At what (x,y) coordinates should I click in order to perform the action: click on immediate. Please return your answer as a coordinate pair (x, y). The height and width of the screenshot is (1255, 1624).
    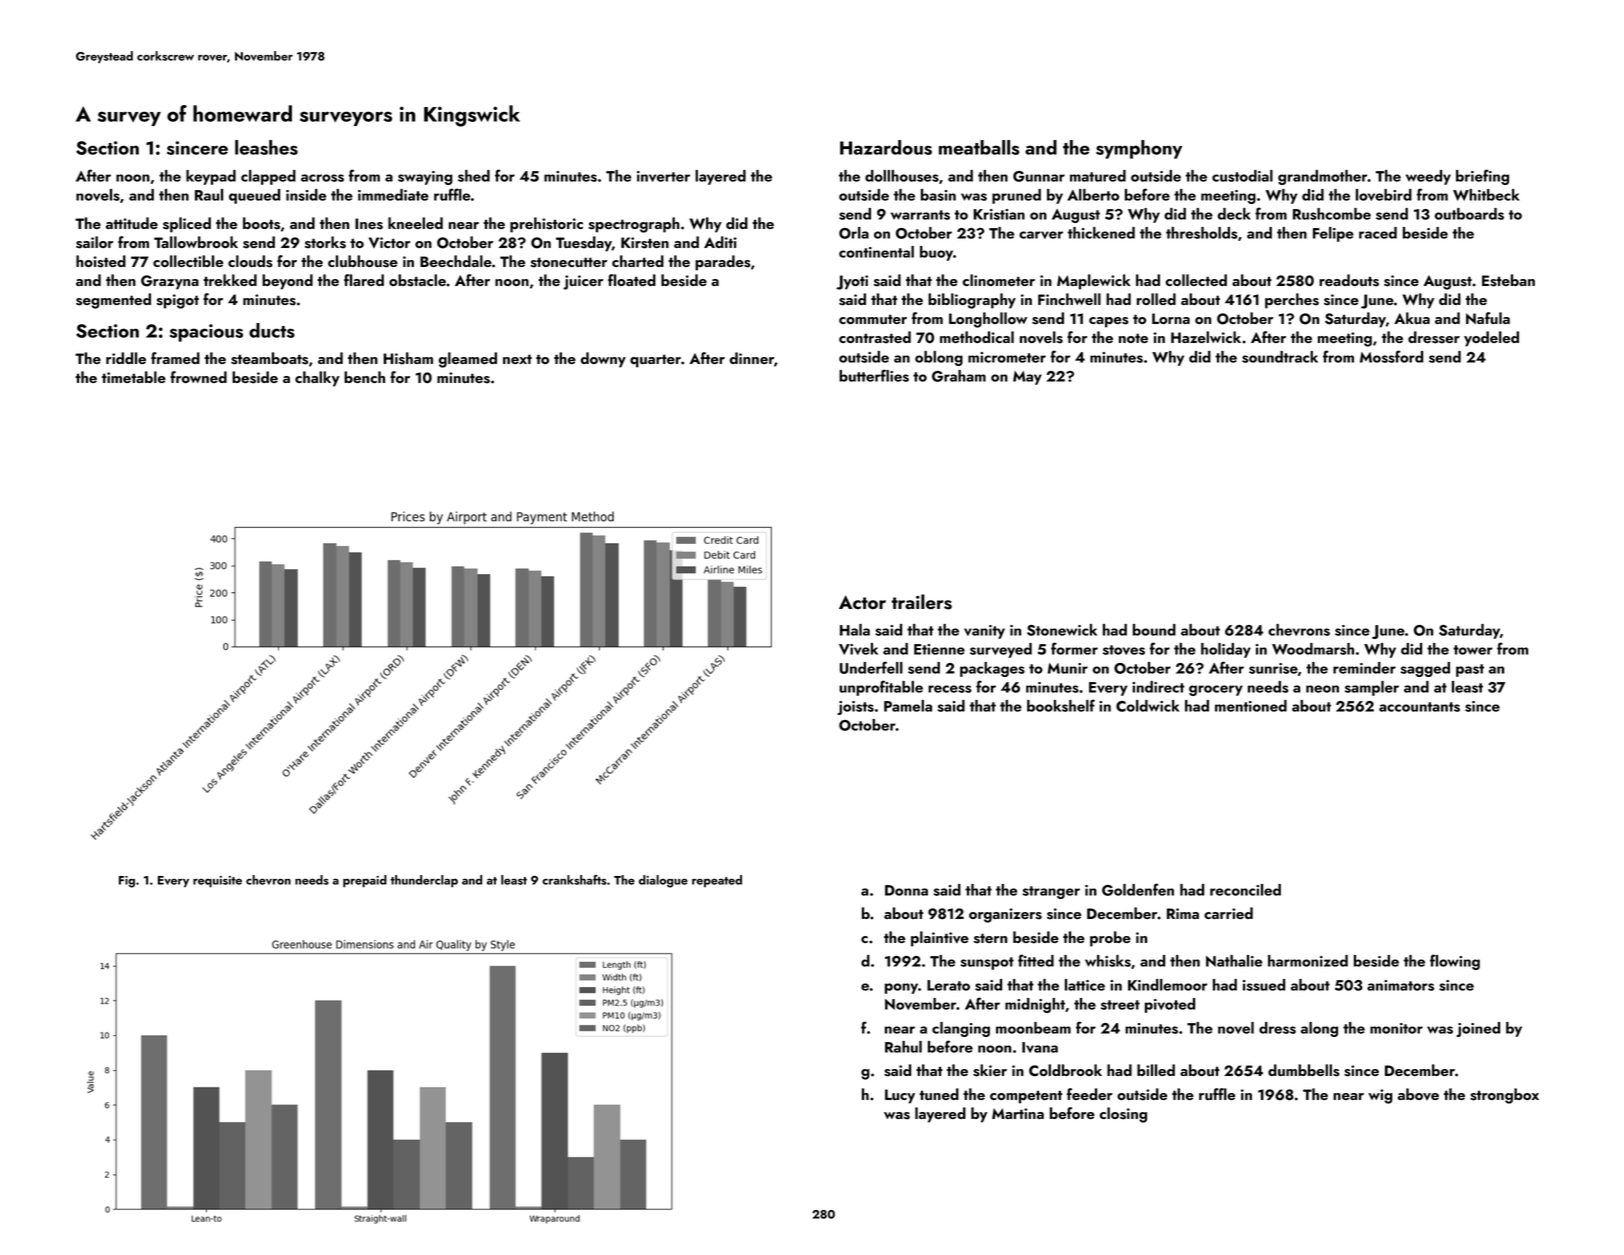
    Looking at the image, I should click on (393, 195).
